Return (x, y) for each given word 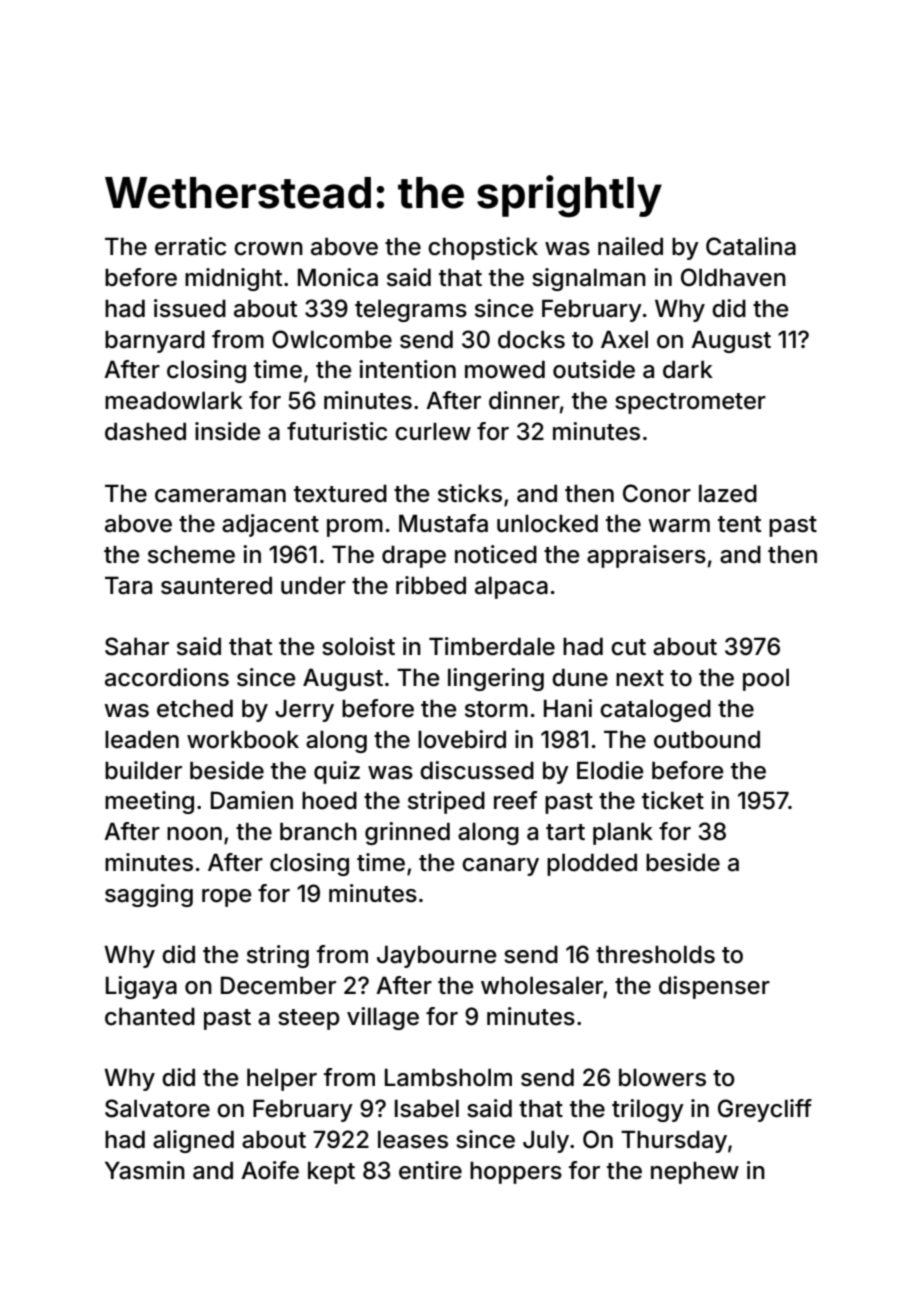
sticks (470, 493)
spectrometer (690, 403)
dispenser (714, 987)
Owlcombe (332, 339)
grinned (407, 833)
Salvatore (157, 1108)
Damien (252, 800)
